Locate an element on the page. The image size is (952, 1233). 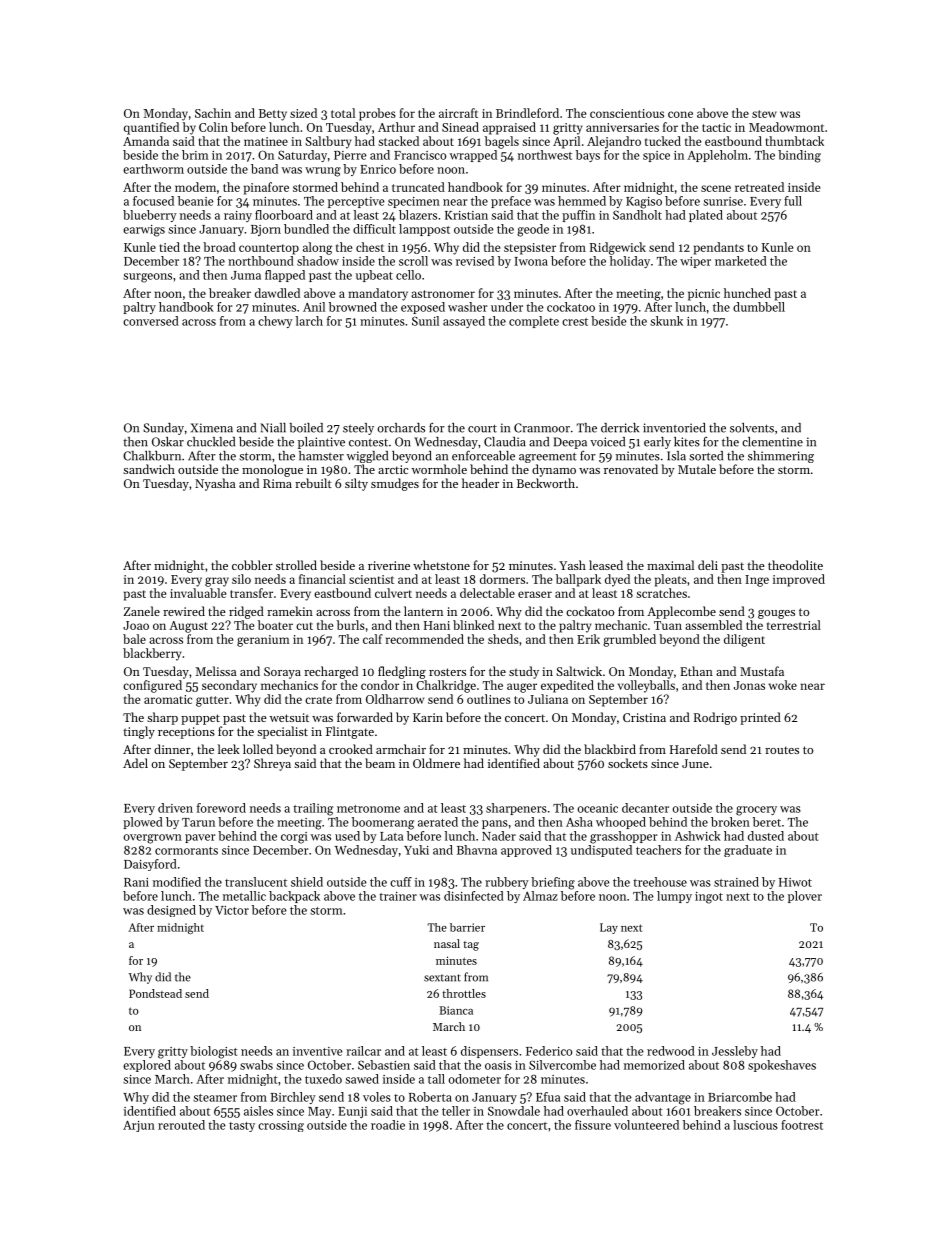
geode is located at coordinates (533, 230).
